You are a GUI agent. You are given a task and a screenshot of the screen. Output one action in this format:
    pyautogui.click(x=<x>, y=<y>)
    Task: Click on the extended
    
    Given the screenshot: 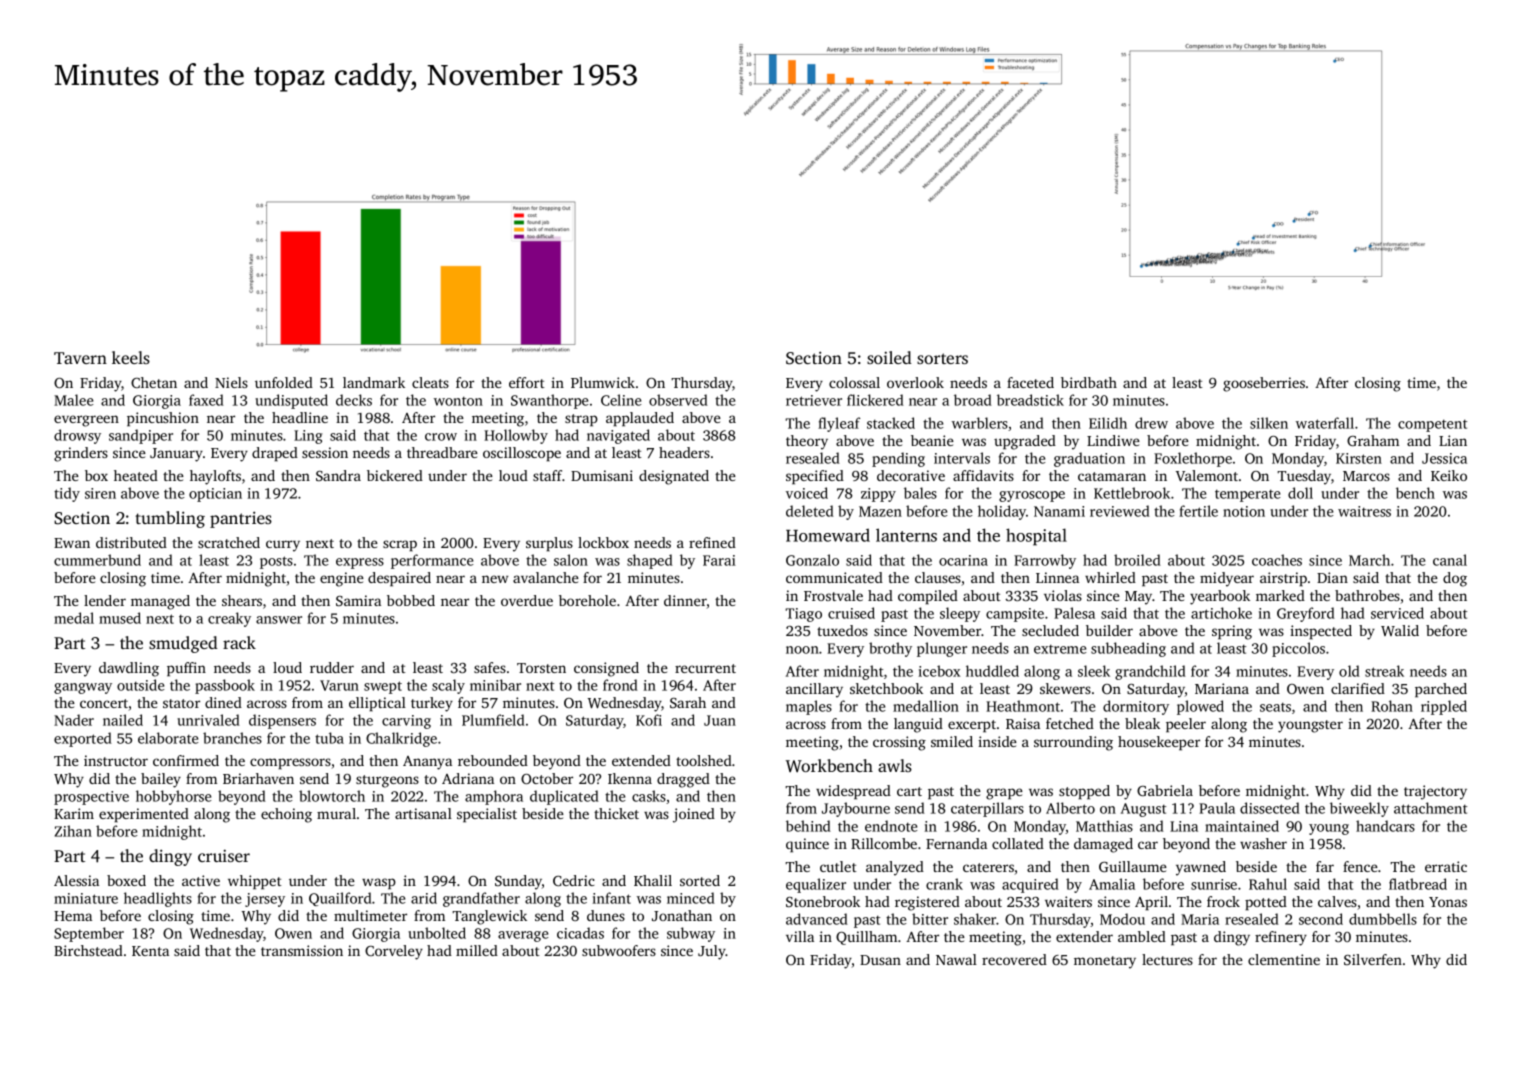 What is the action you would take?
    pyautogui.click(x=641, y=760)
